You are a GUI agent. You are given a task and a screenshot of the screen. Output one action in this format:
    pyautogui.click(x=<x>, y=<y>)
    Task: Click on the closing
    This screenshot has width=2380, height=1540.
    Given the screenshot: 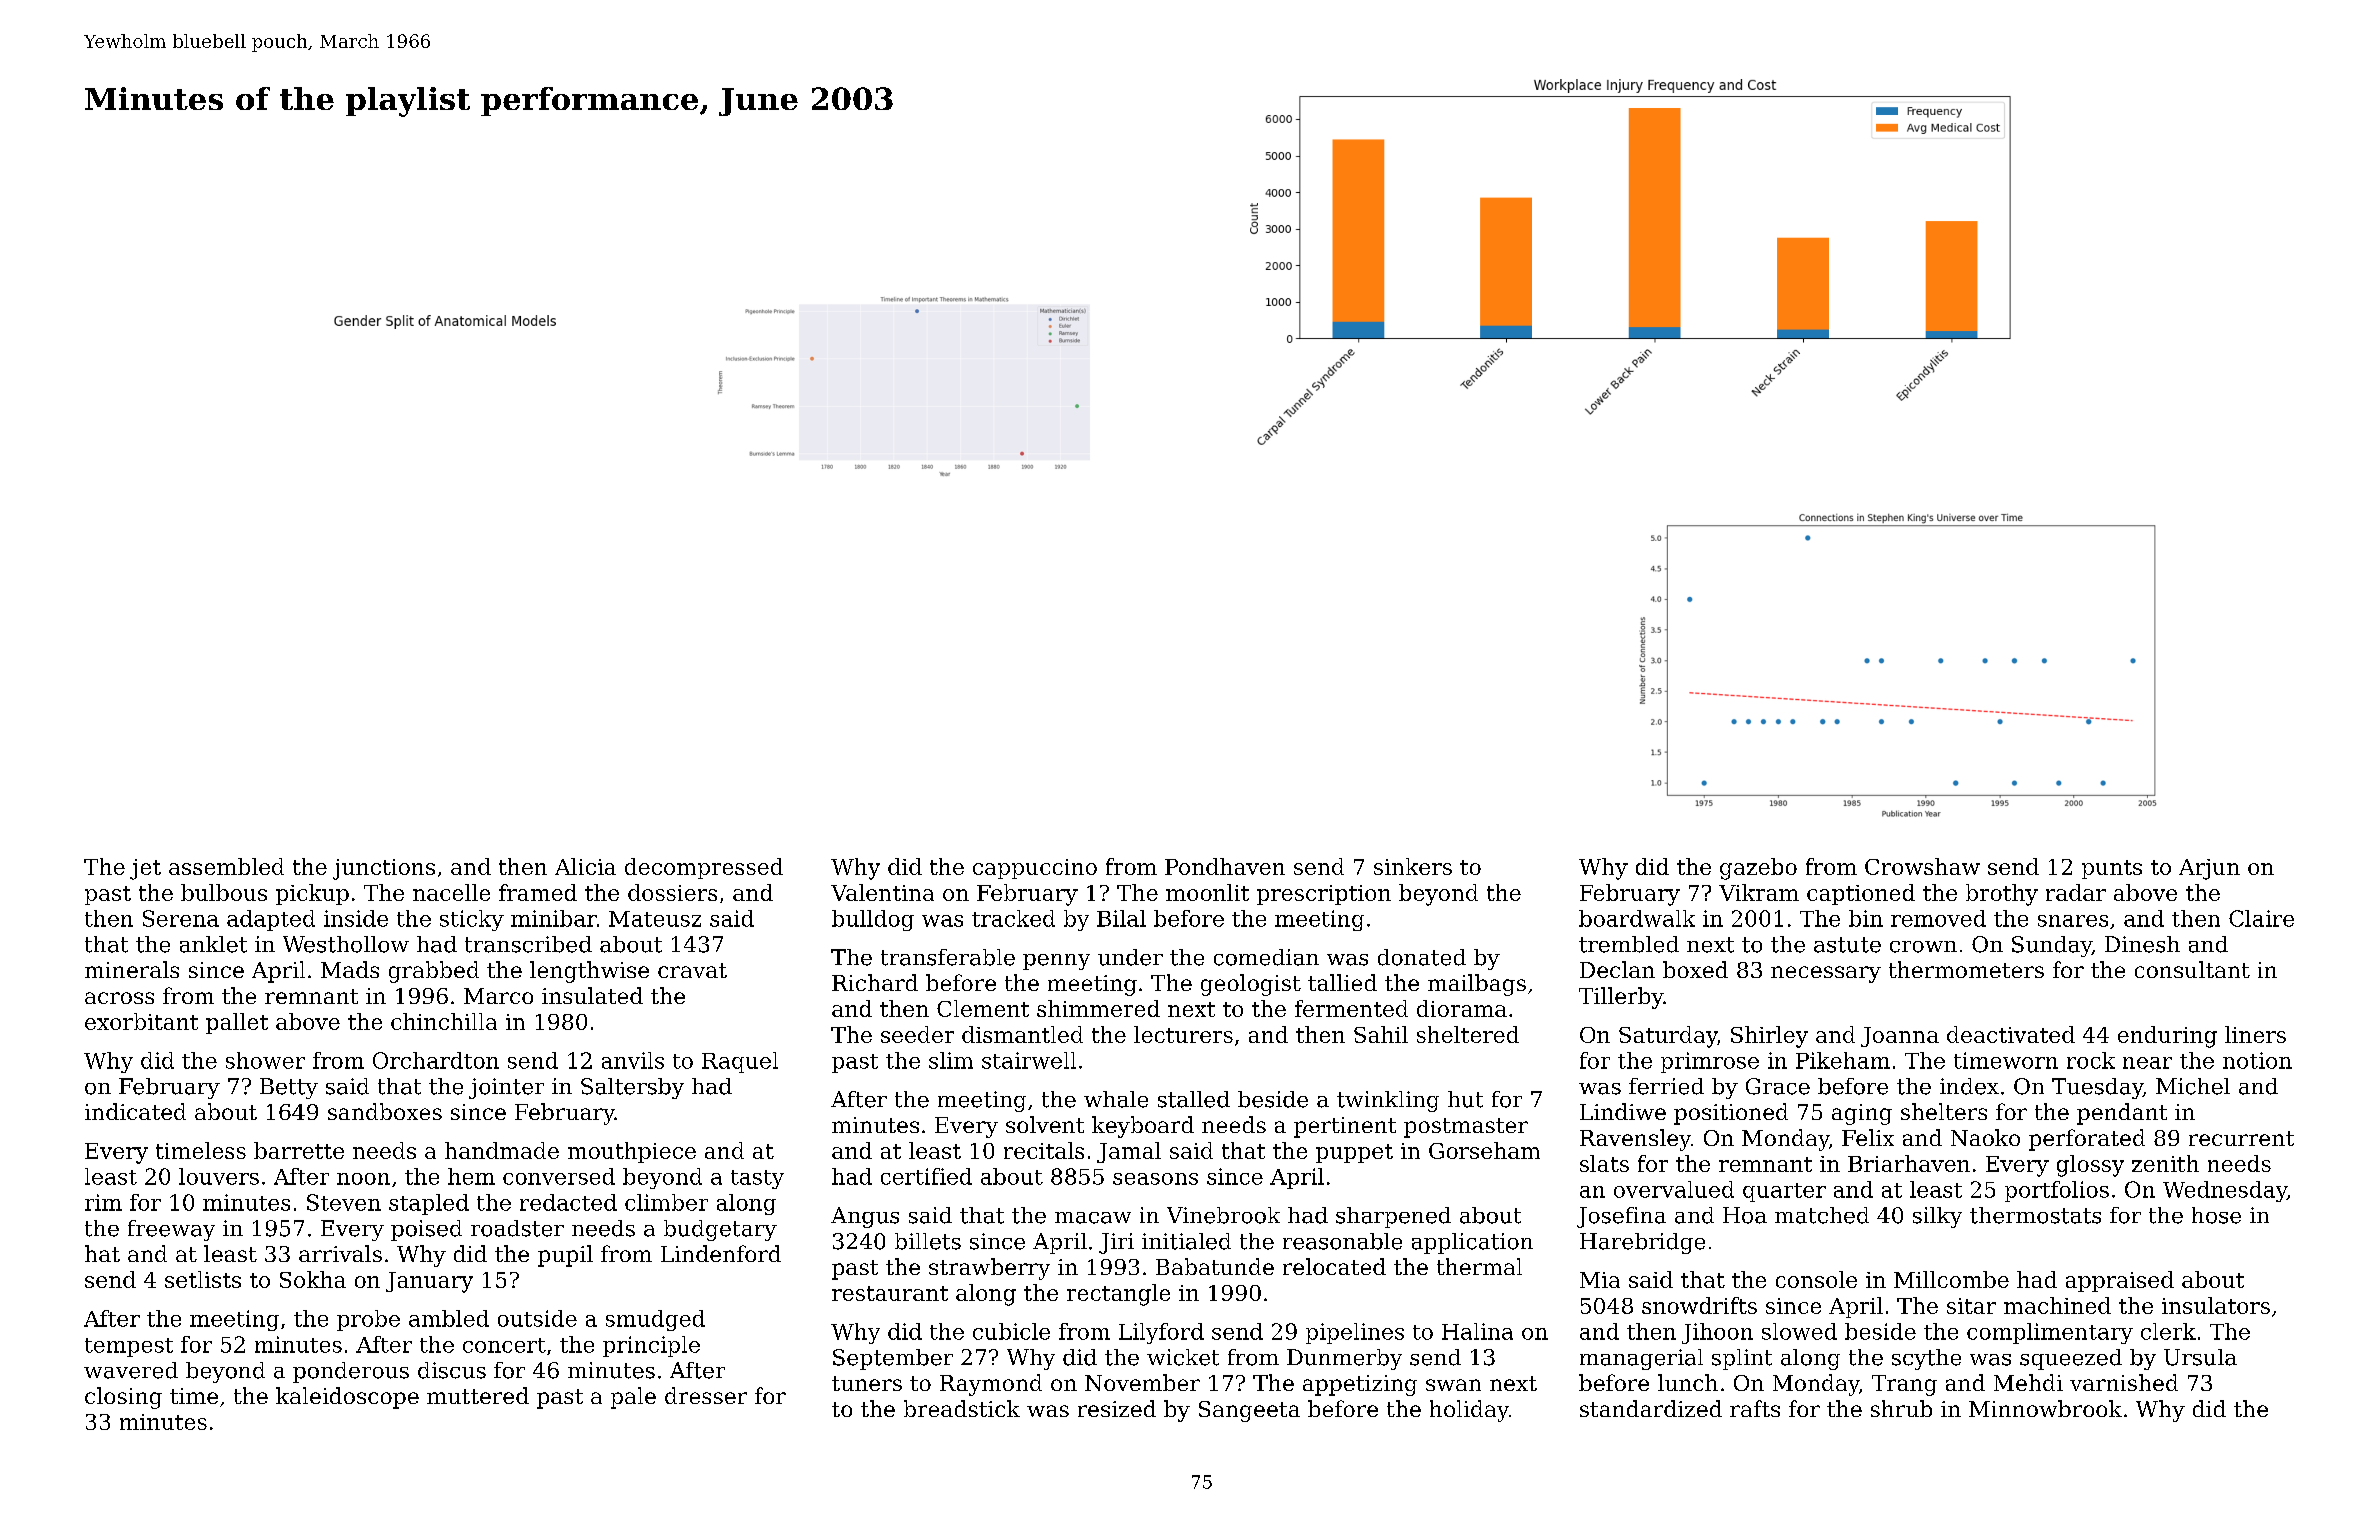 What is the action you would take?
    pyautogui.click(x=123, y=1398)
